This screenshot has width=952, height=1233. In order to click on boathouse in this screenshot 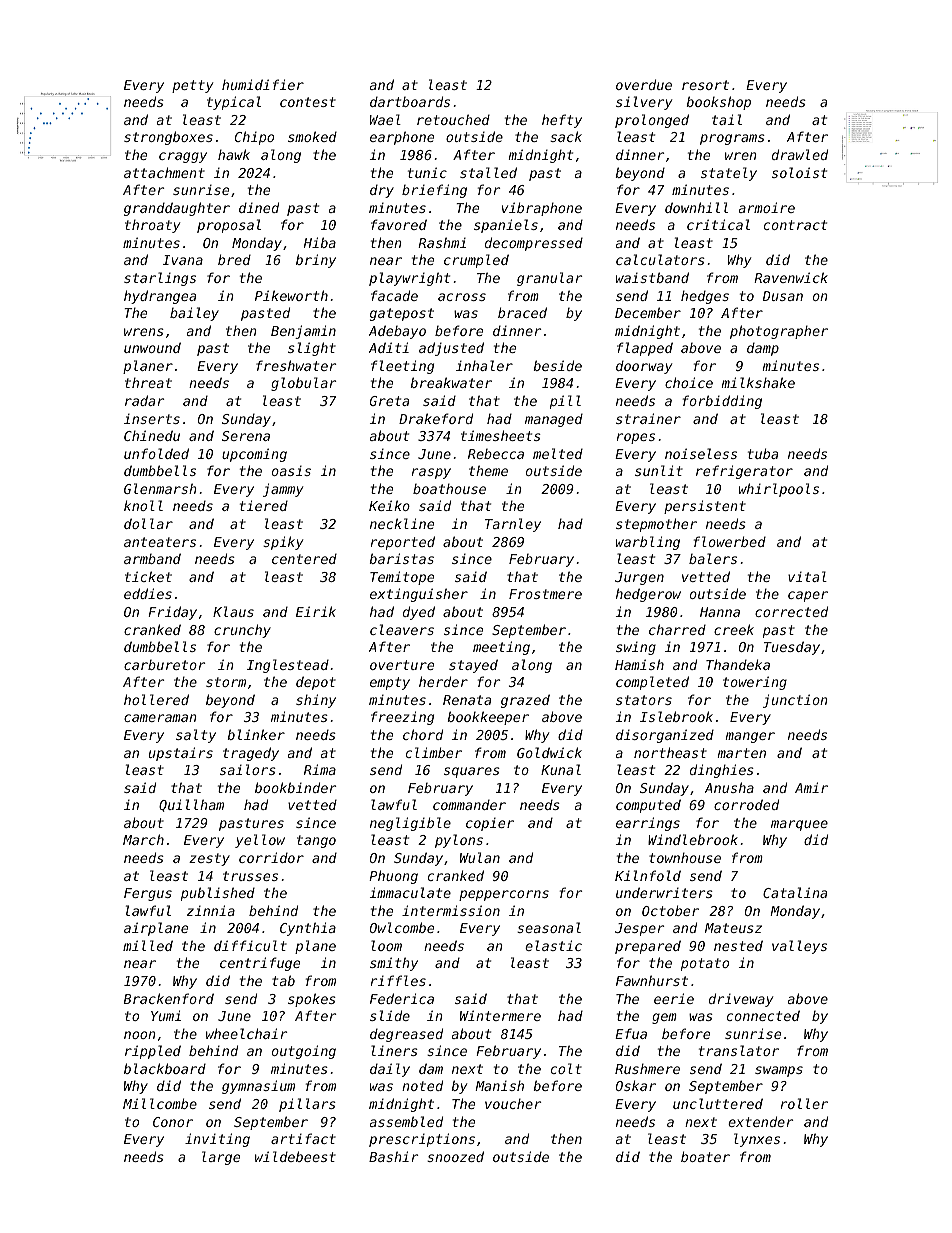, I will do `click(449, 488)`.
